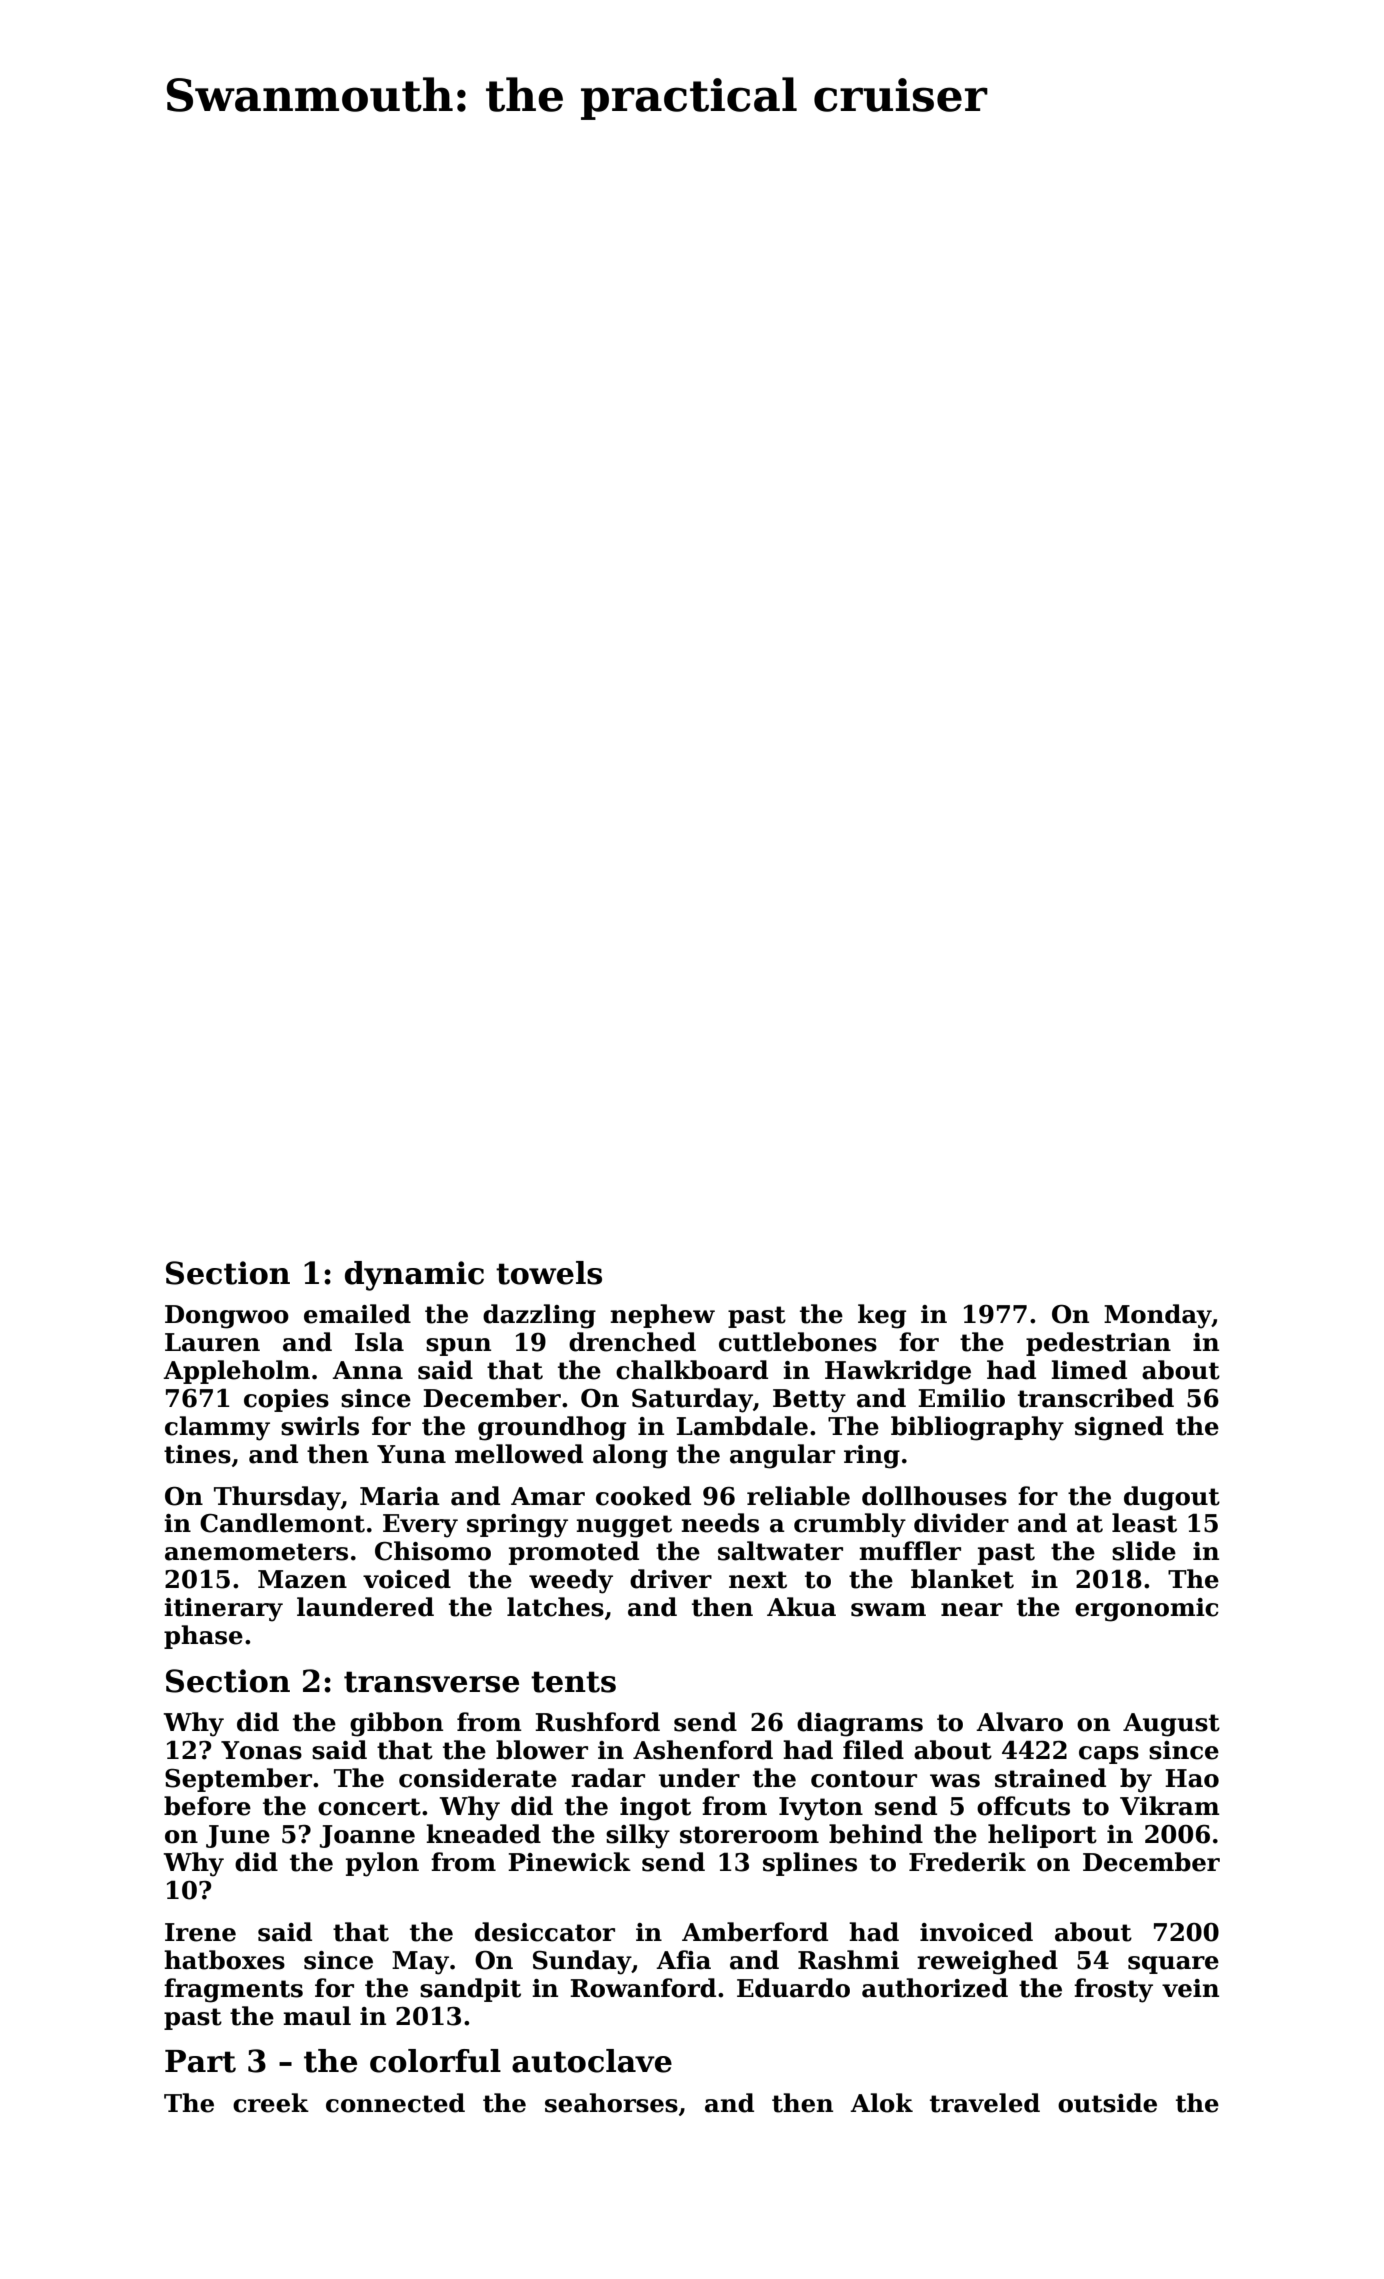 The height and width of the screenshot is (2279, 1384). What do you see at coordinates (882, 1316) in the screenshot?
I see `keg` at bounding box center [882, 1316].
